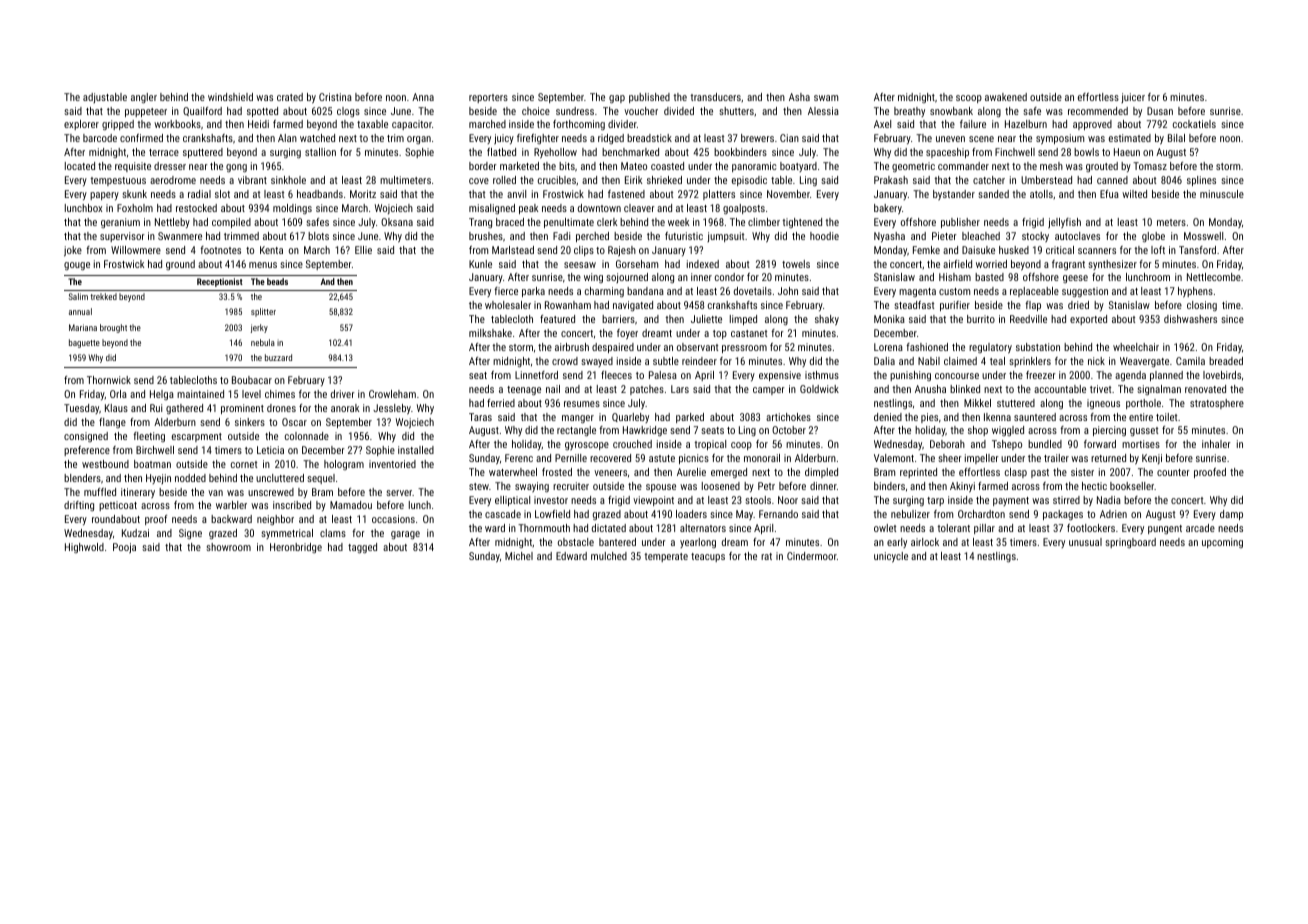  What do you see at coordinates (553, 389) in the image?
I see `nail` at bounding box center [553, 389].
